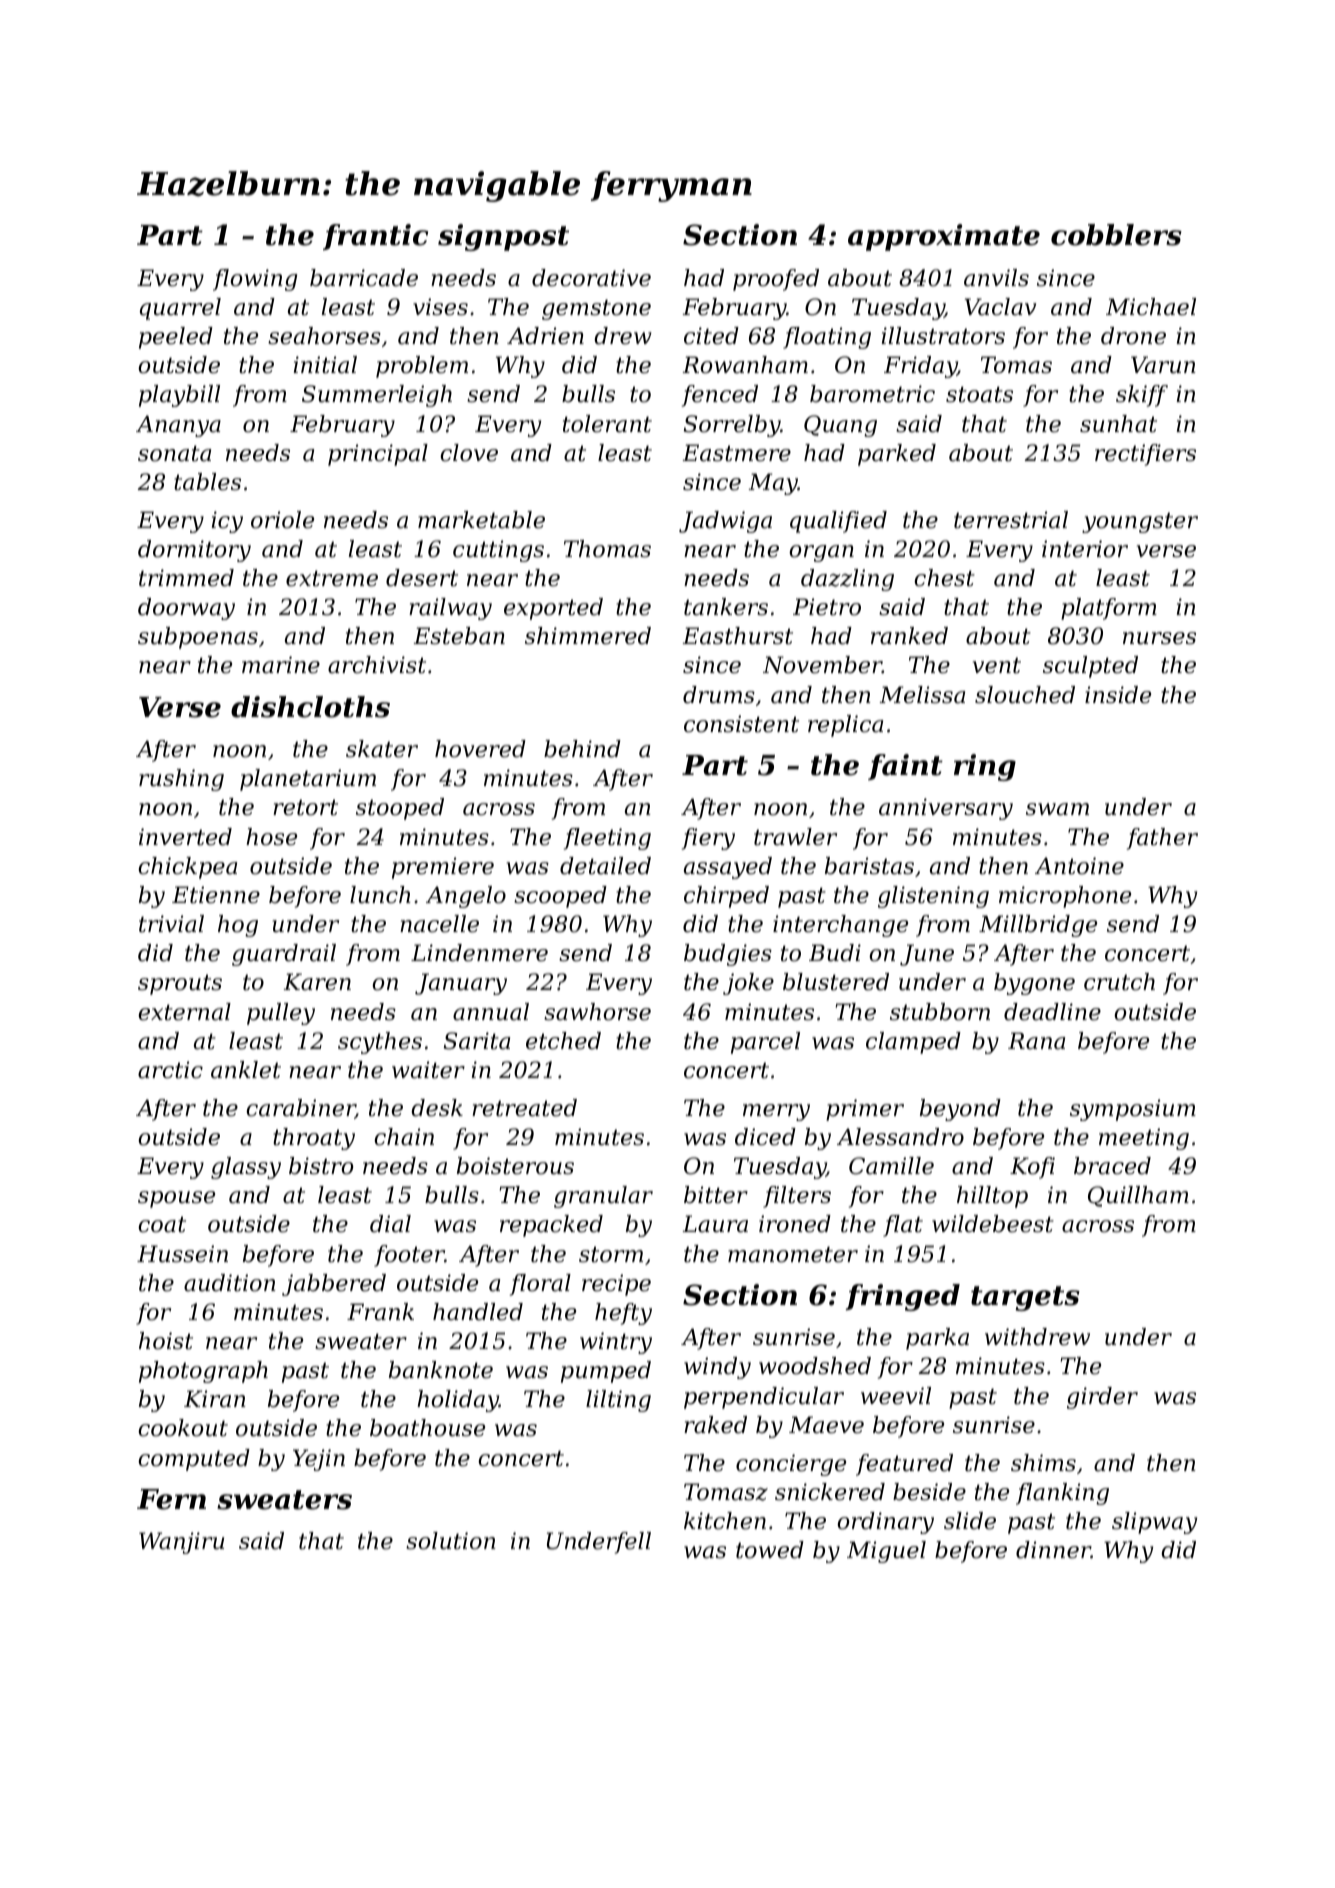  Describe the element at coordinates (1145, 455) in the screenshot. I see `rectifiers` at that location.
